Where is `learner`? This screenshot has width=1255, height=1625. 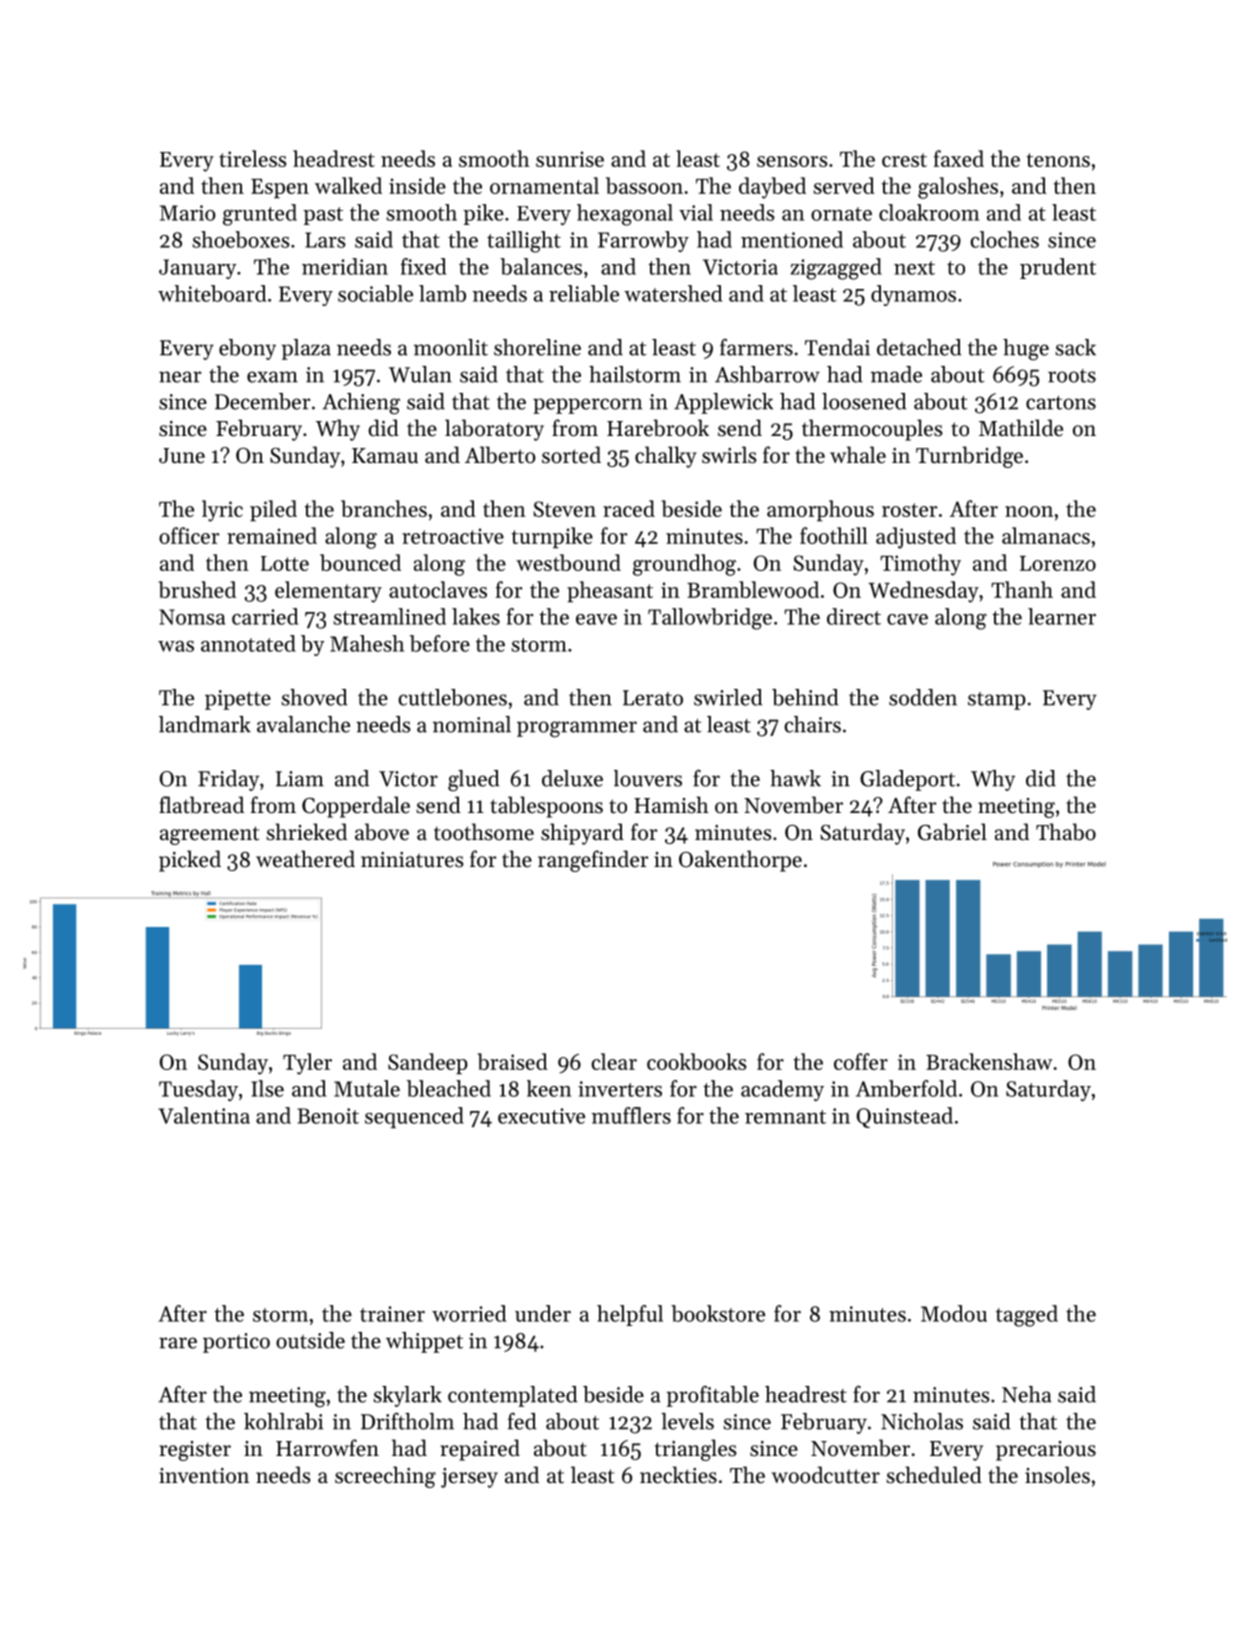 learner is located at coordinates (1062, 616).
